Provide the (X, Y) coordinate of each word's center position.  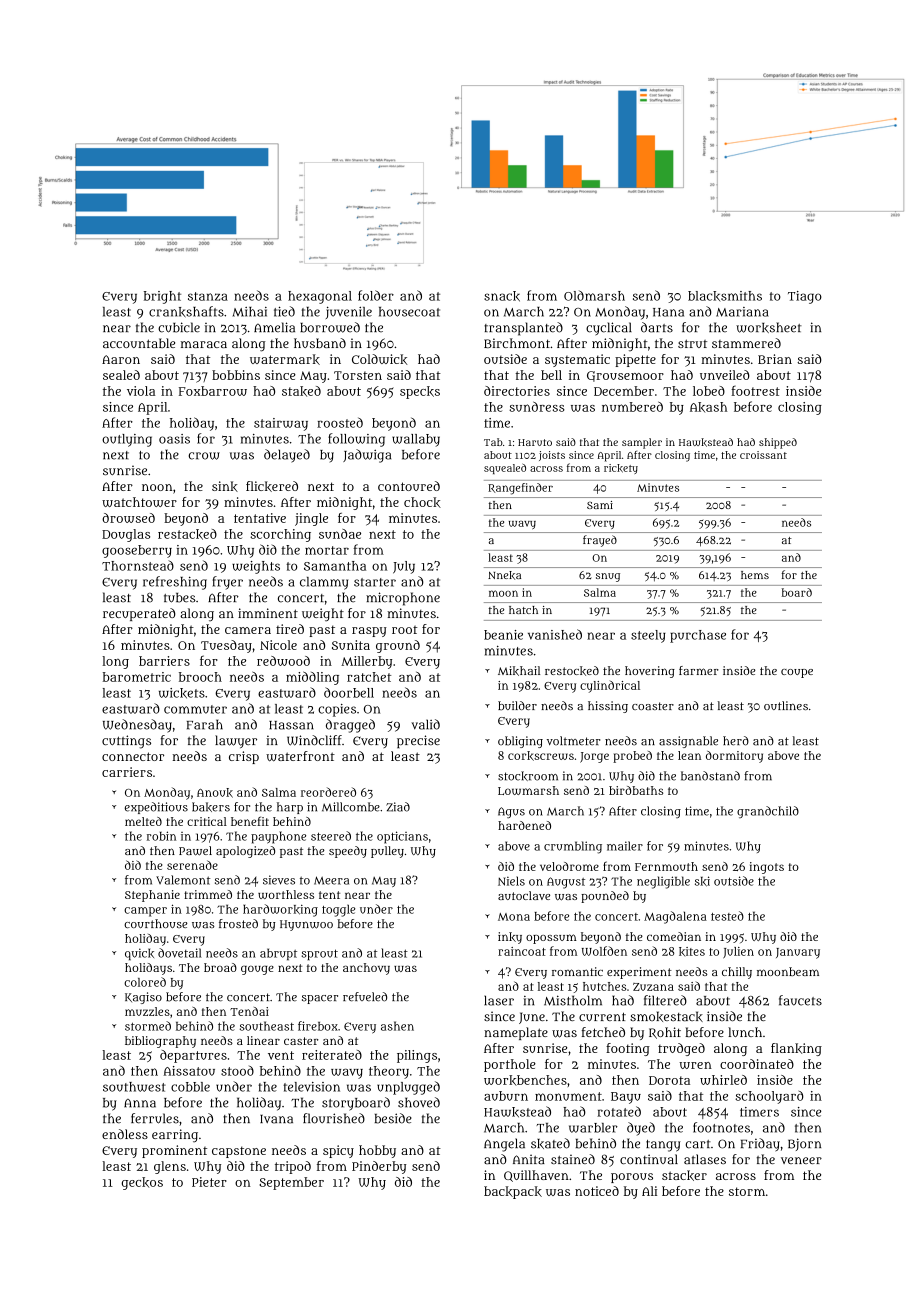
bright (162, 297)
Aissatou (189, 1071)
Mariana (742, 312)
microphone (403, 599)
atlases (705, 1159)
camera (248, 630)
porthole (510, 1065)
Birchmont (517, 343)
